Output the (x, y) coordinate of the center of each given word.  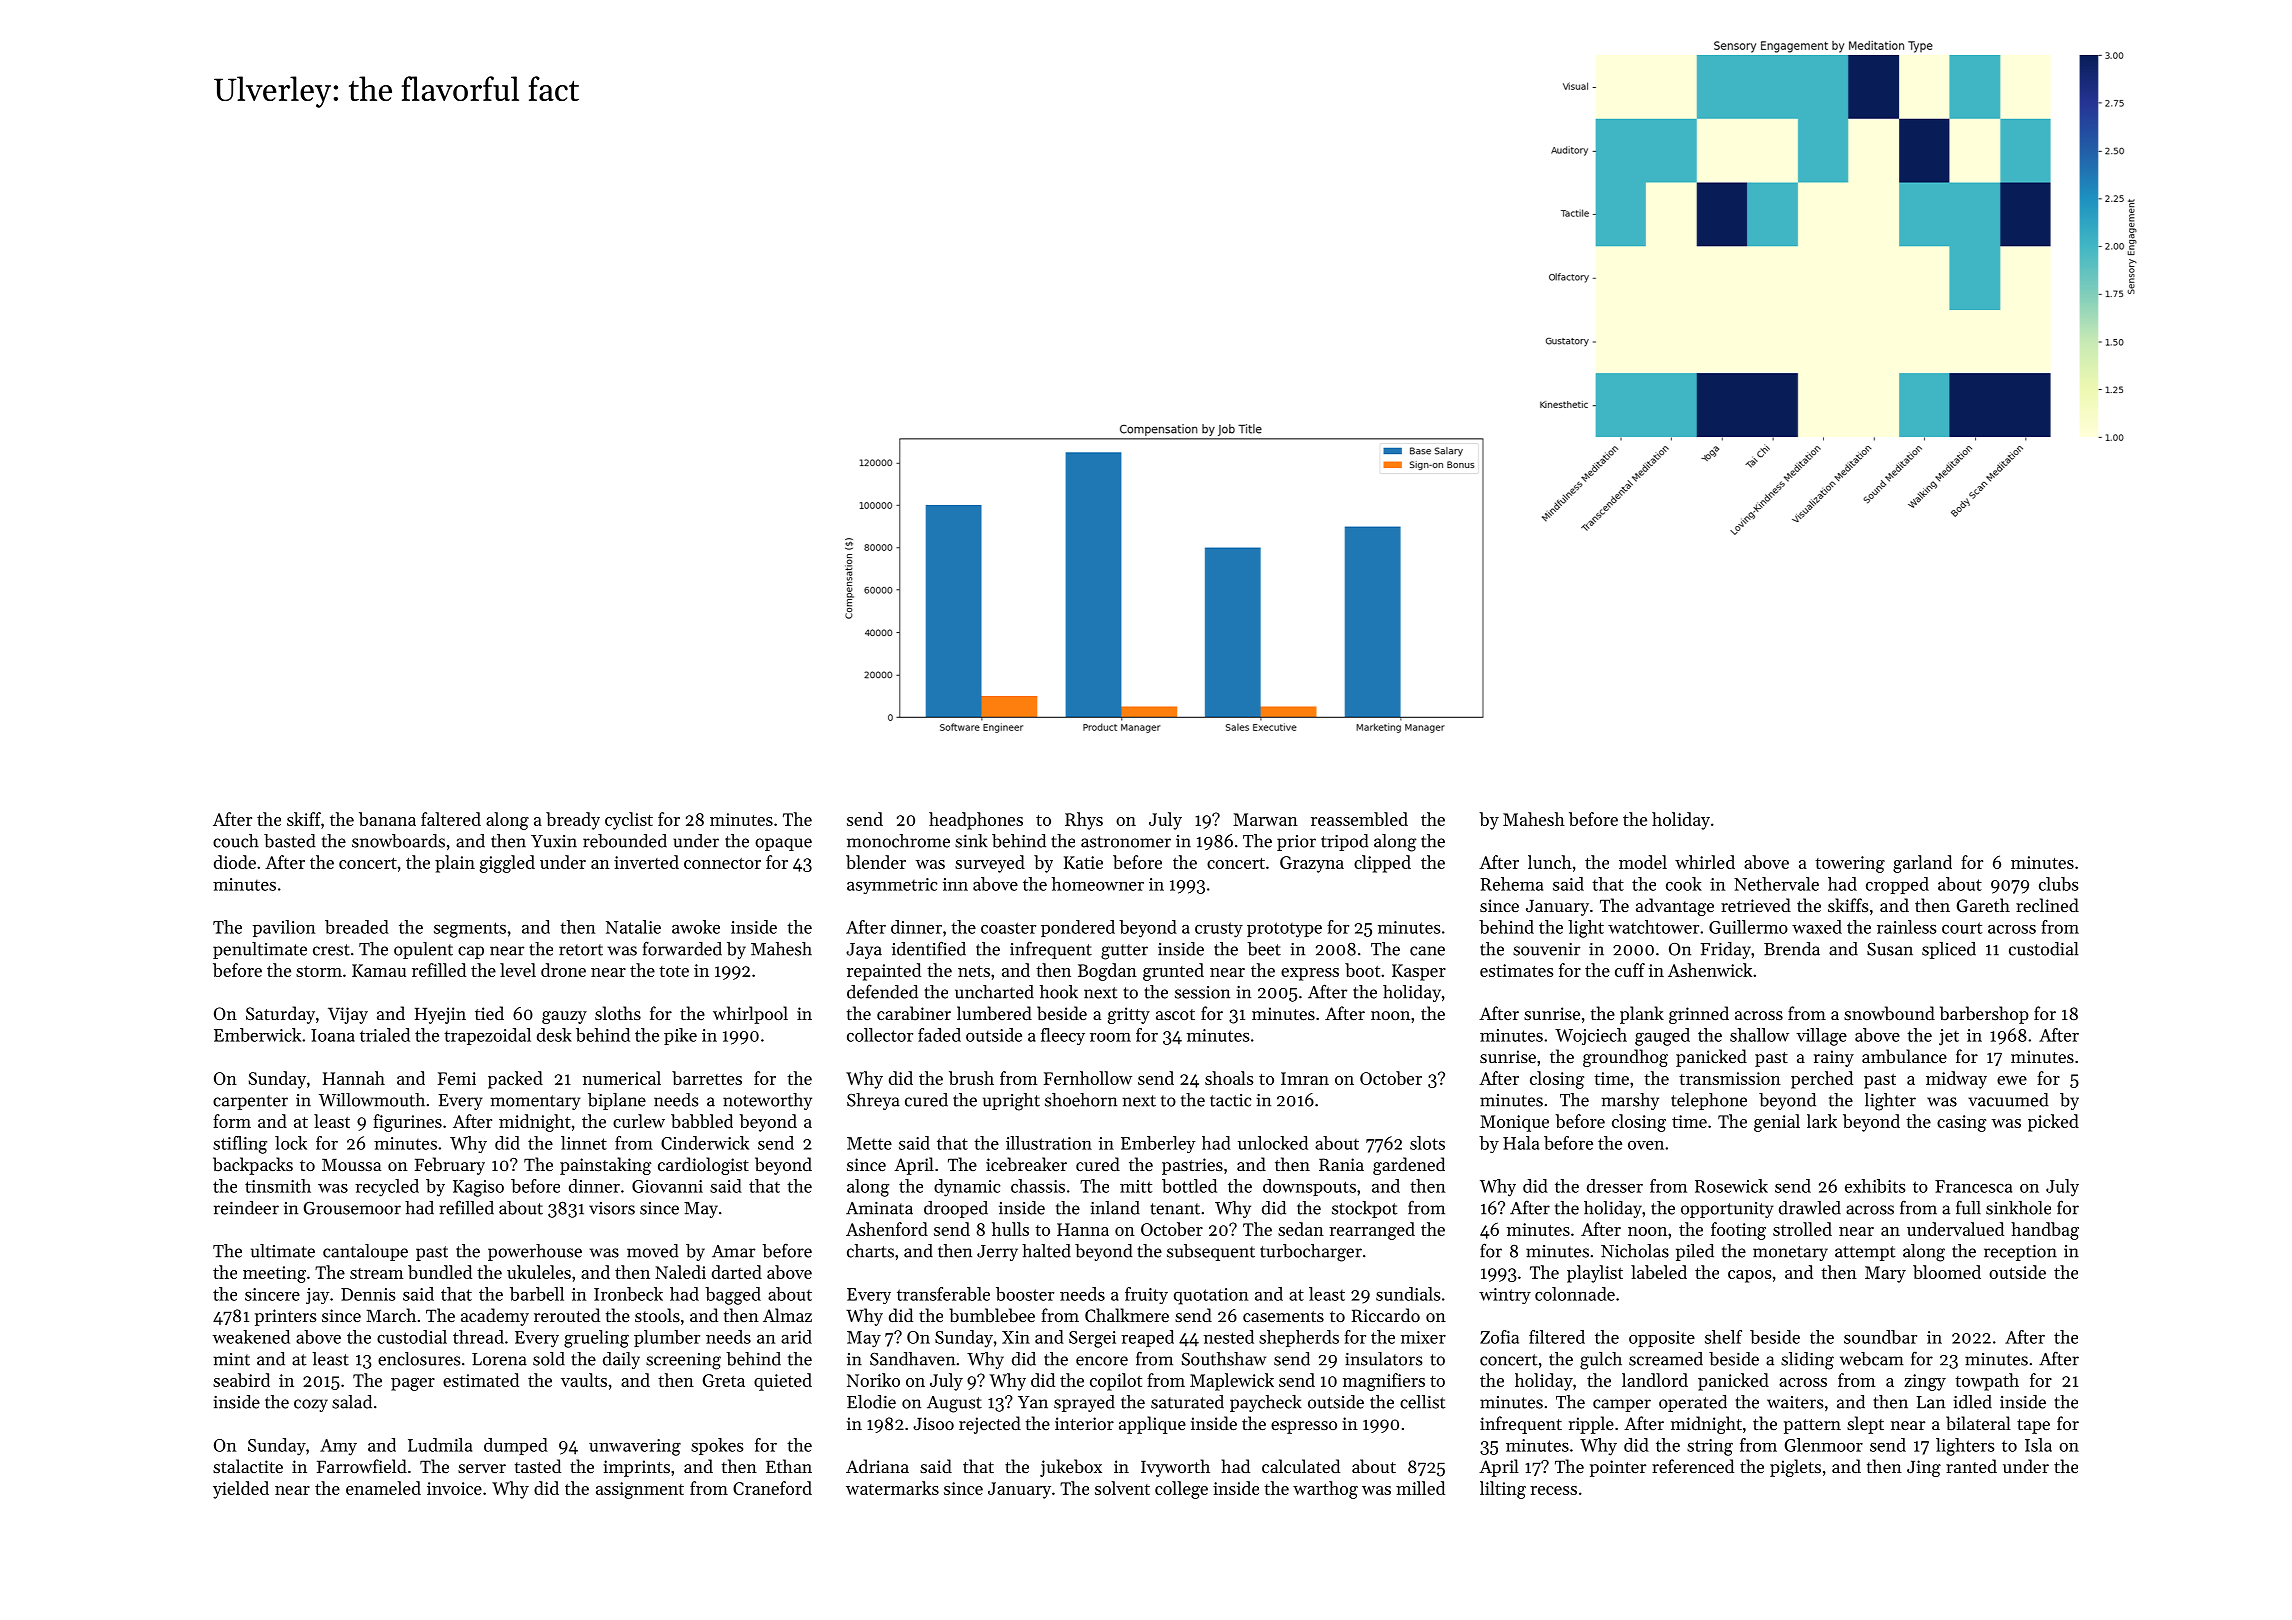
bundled (440, 1272)
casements (1283, 1316)
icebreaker (1026, 1164)
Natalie (633, 927)
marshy (1630, 1101)
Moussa (351, 1164)
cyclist (629, 821)
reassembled (1359, 819)
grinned (1699, 1015)
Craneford (772, 1488)
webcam (1872, 1359)
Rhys (1084, 821)
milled (1420, 1488)
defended (882, 991)
